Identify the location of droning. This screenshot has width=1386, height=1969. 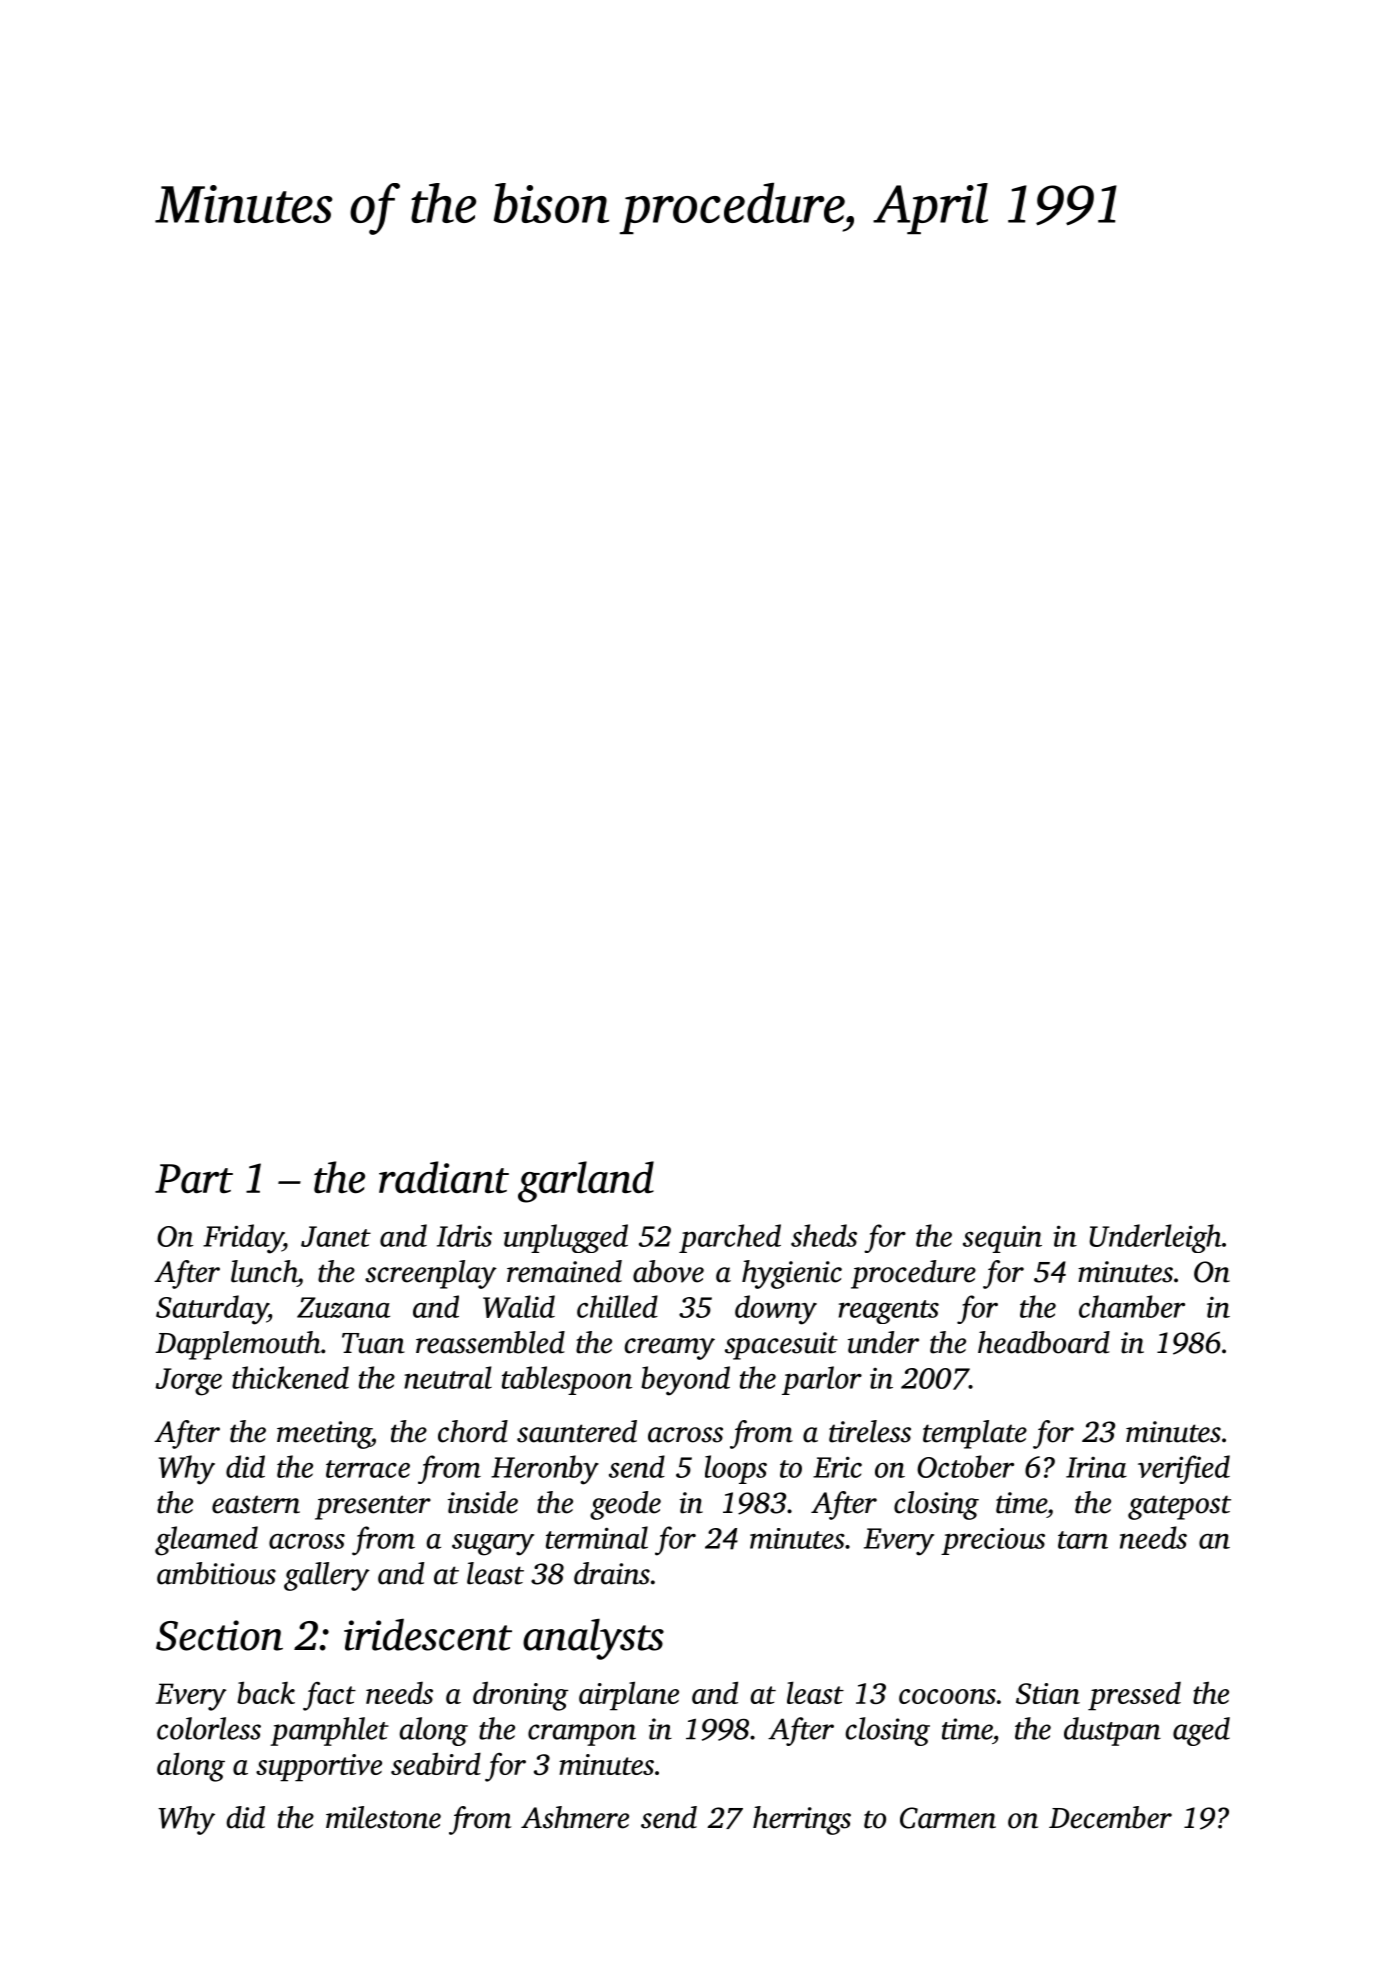
(520, 1696).
